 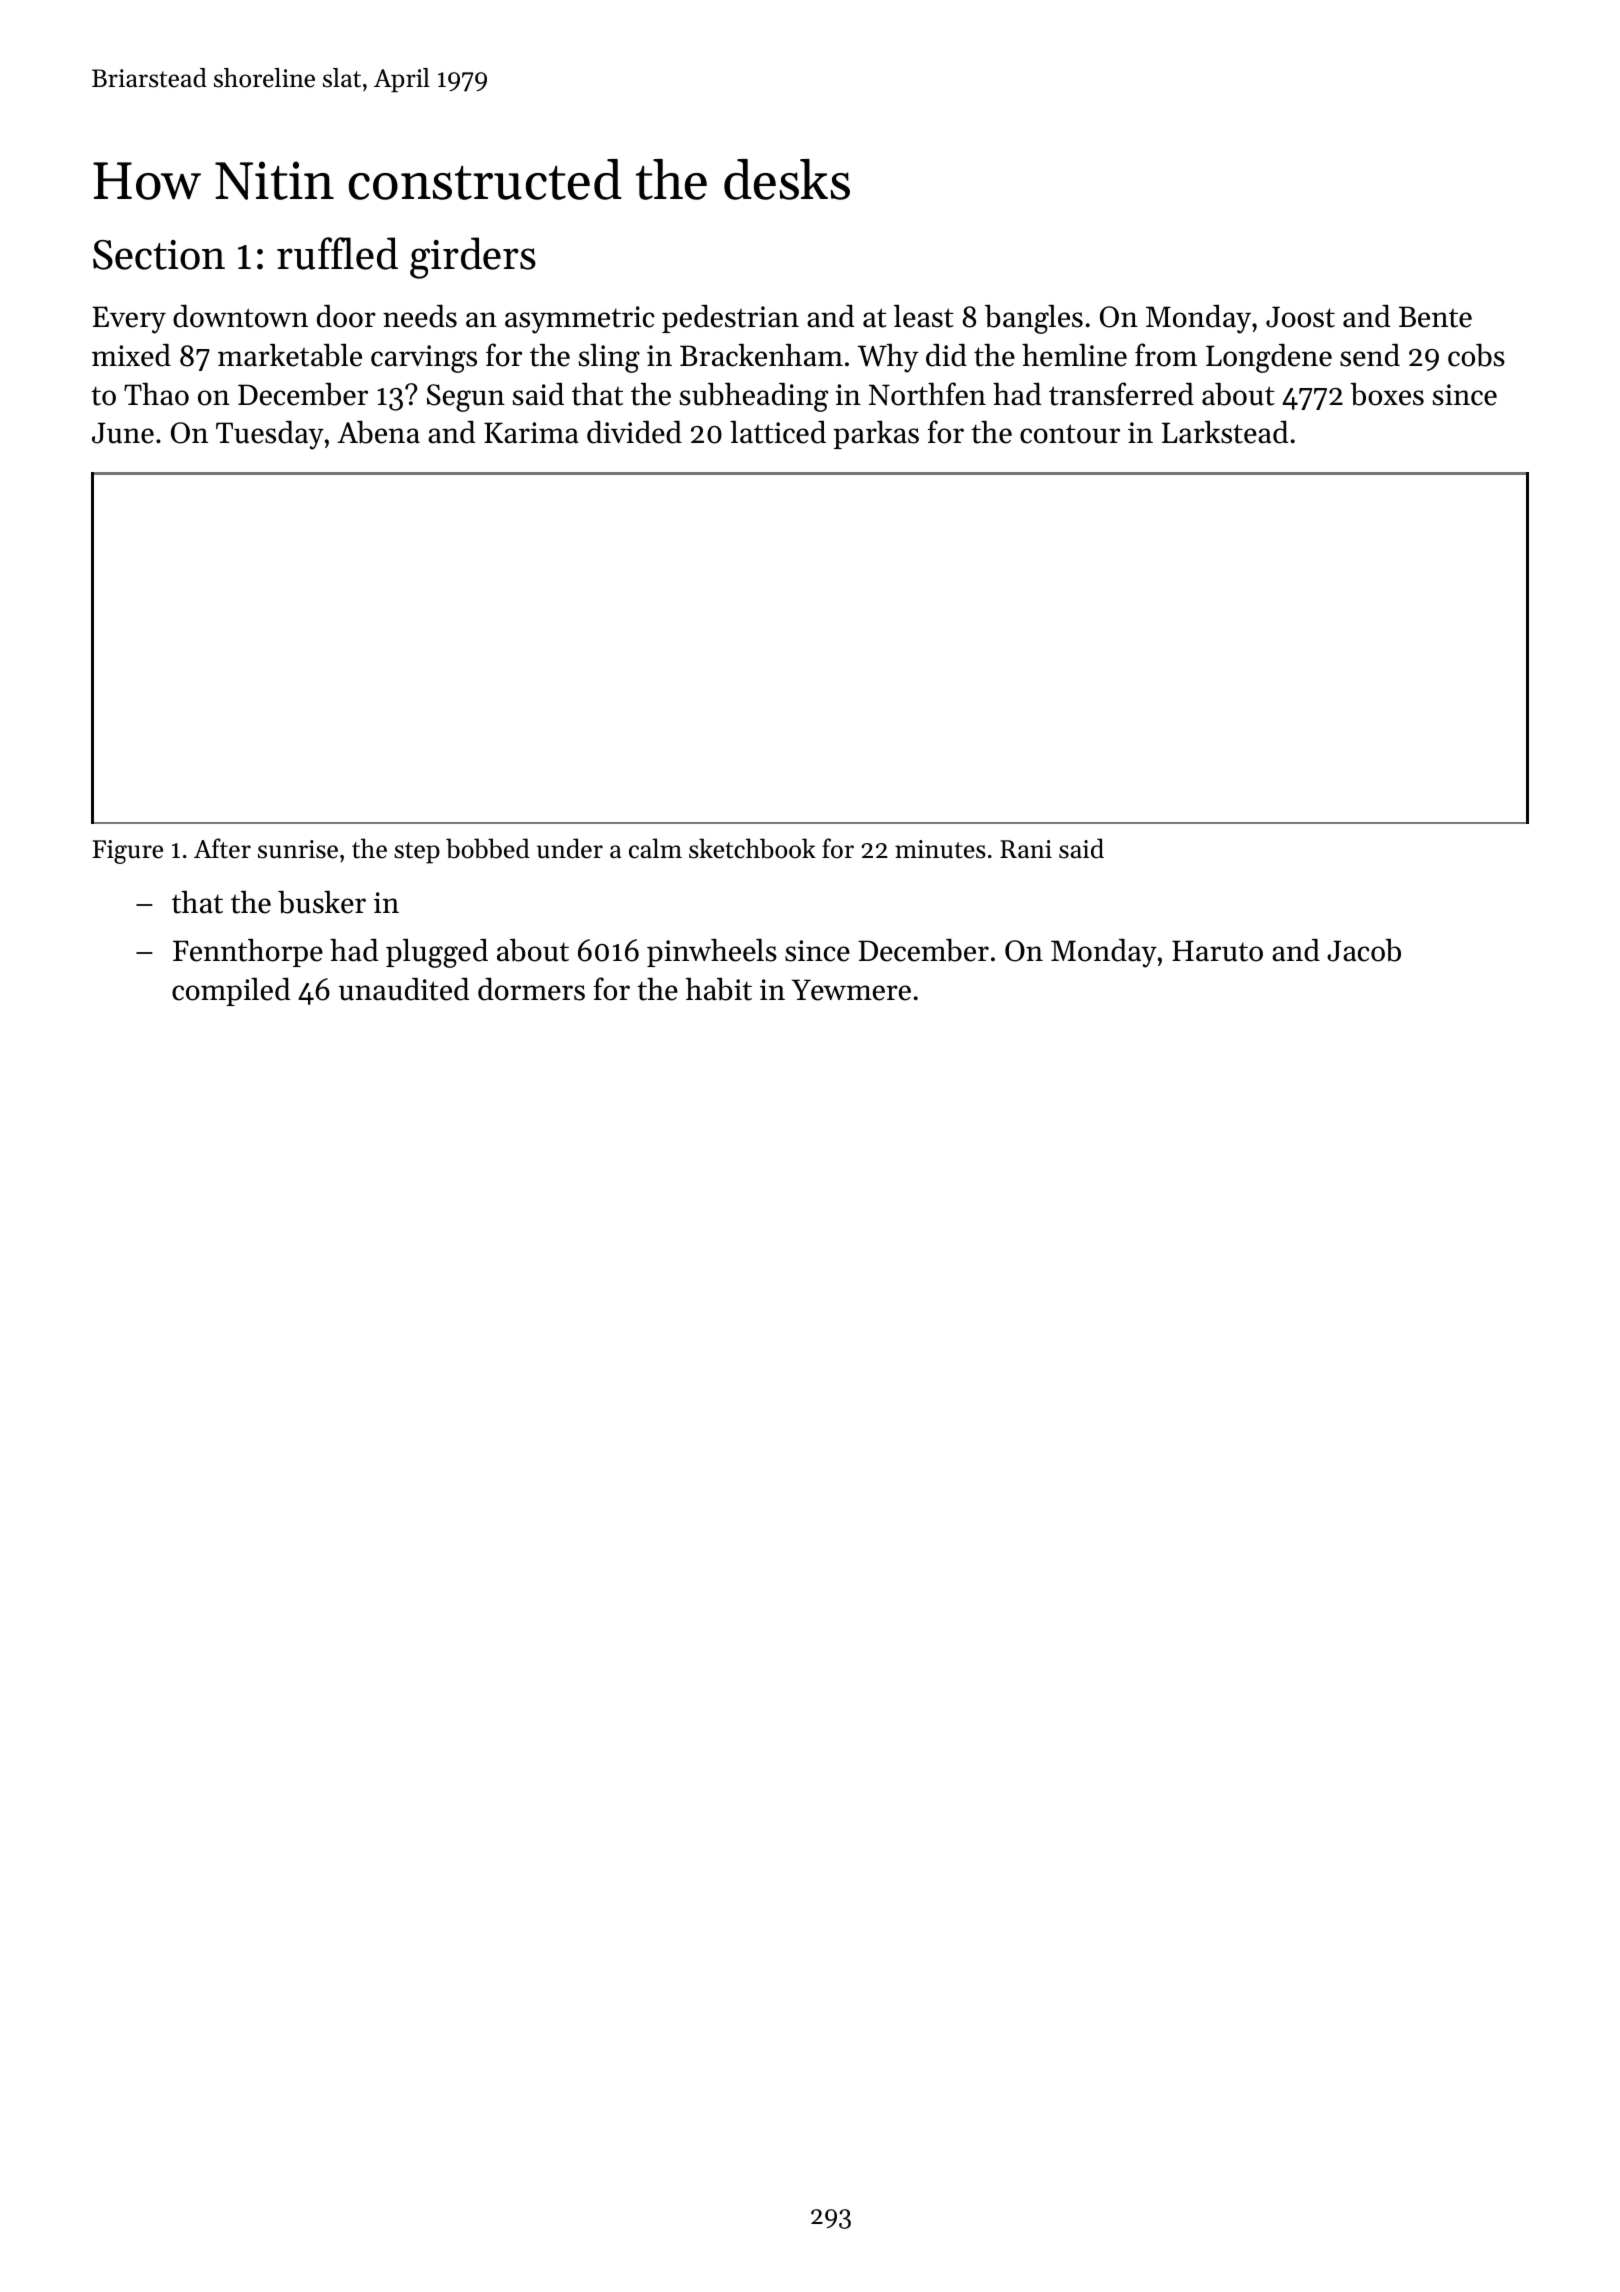 I want to click on Abena, so click(x=378, y=432).
